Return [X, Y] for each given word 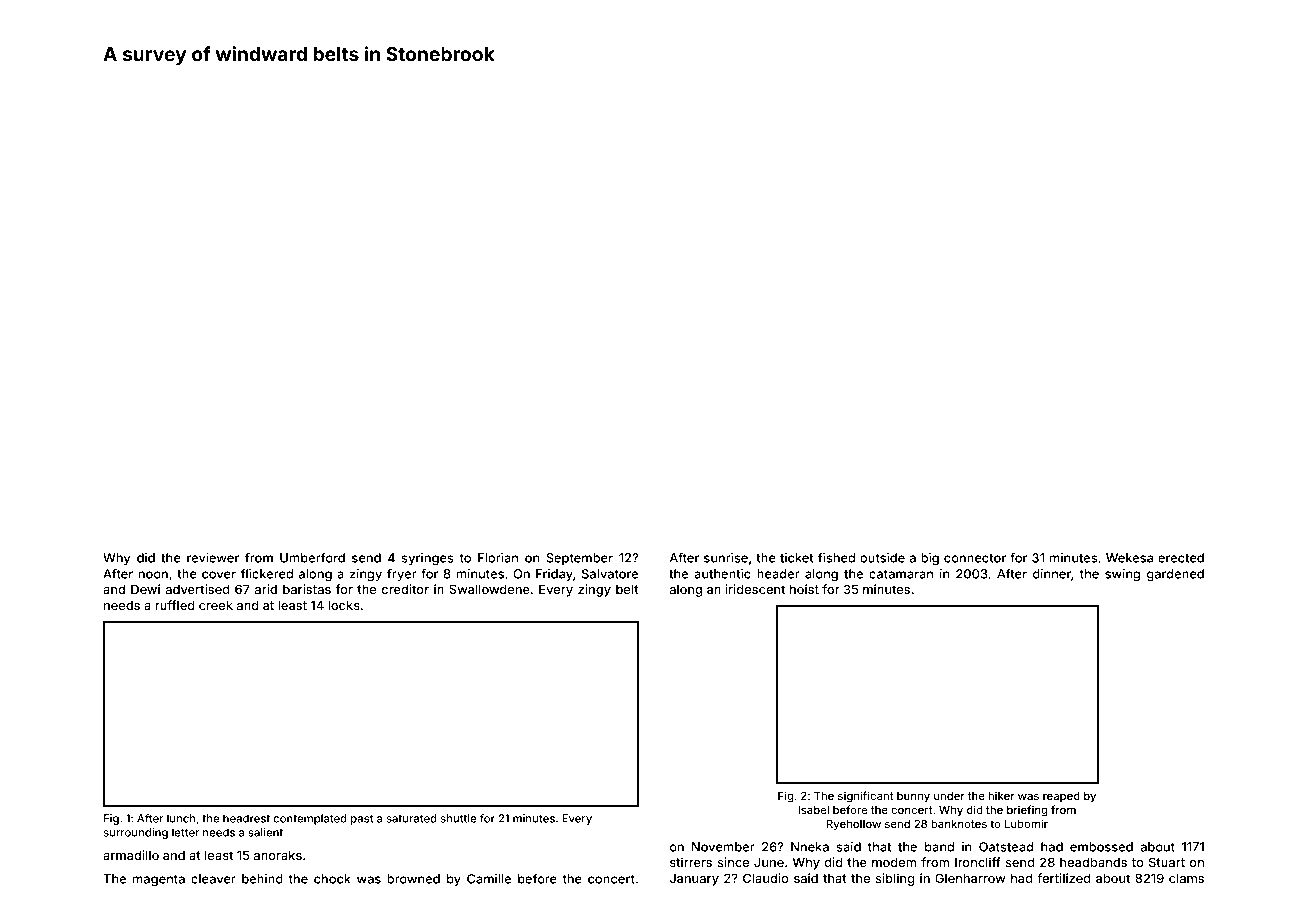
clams [1186, 878]
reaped [1061, 797]
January [694, 879]
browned [413, 879]
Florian [498, 558]
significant [866, 797]
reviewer [213, 558]
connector [975, 558]
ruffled [175, 605]
